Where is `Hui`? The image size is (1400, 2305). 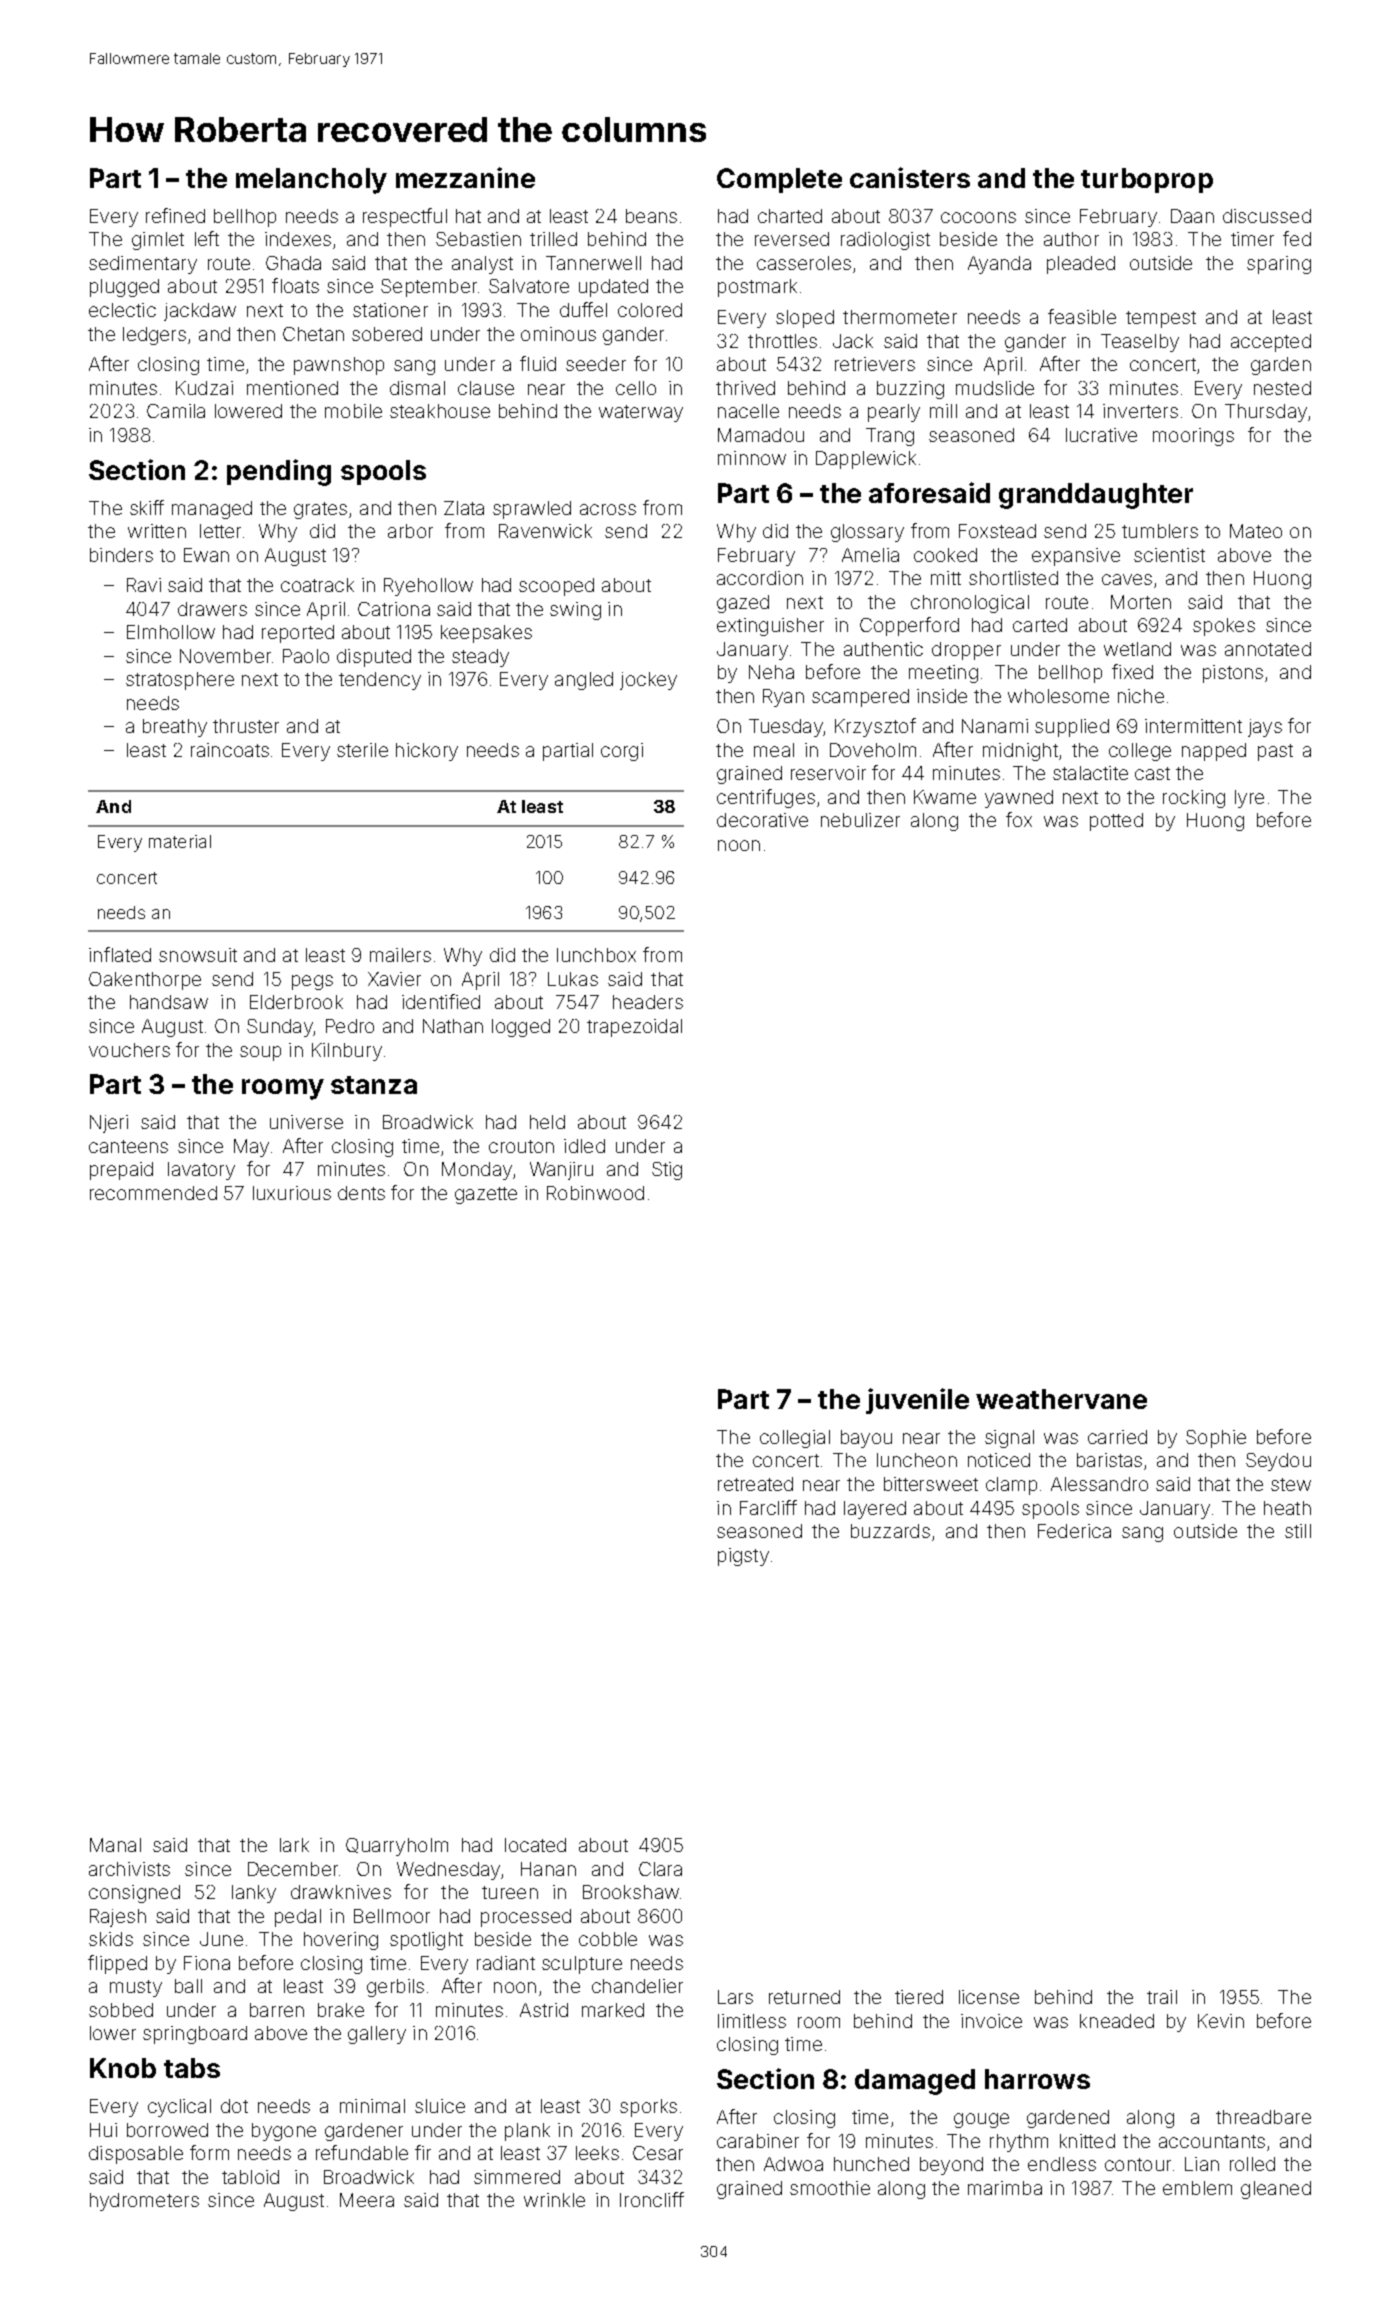
Hui is located at coordinates (103, 2130).
